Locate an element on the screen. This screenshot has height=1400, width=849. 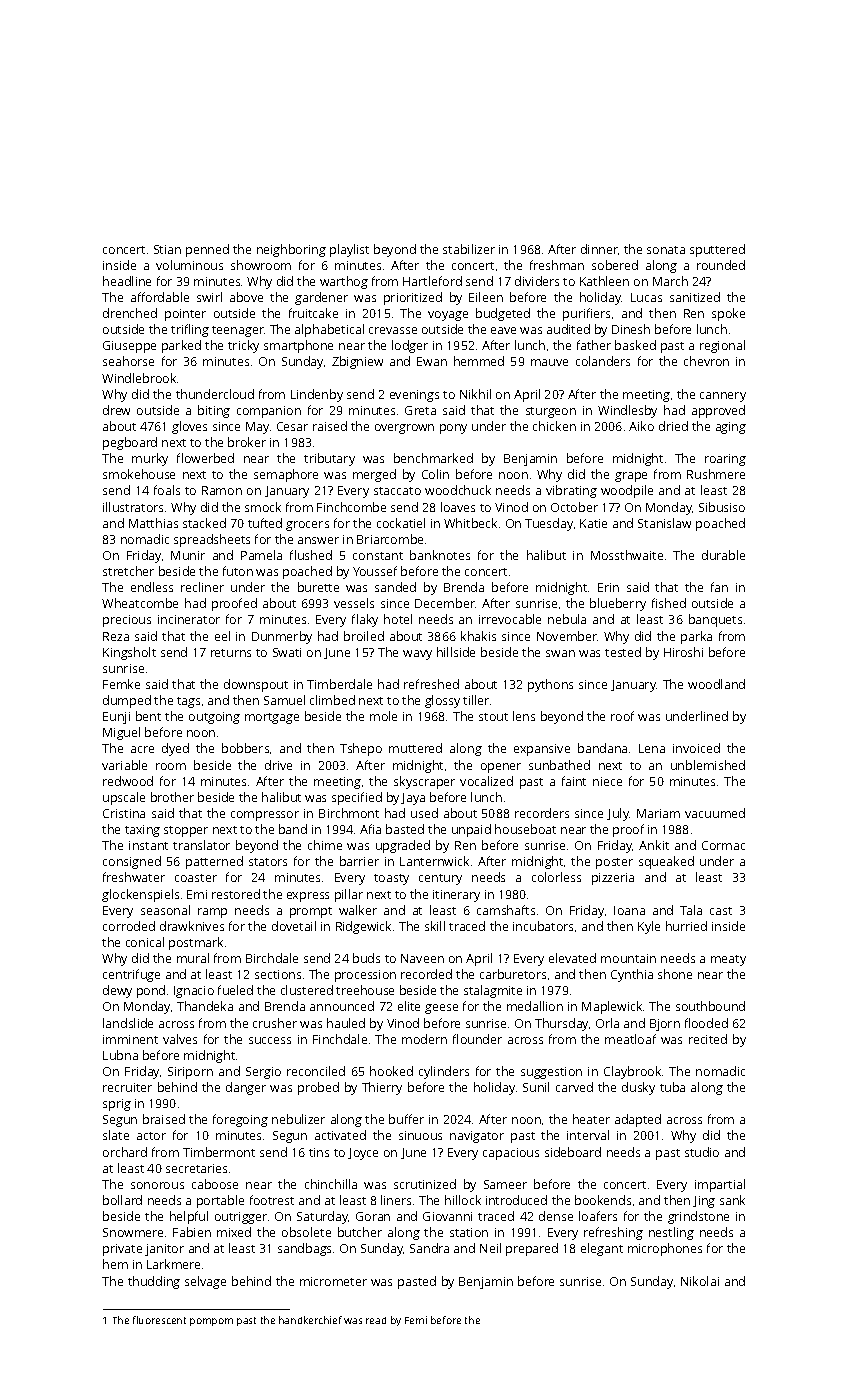
sputtered is located at coordinates (717, 250).
